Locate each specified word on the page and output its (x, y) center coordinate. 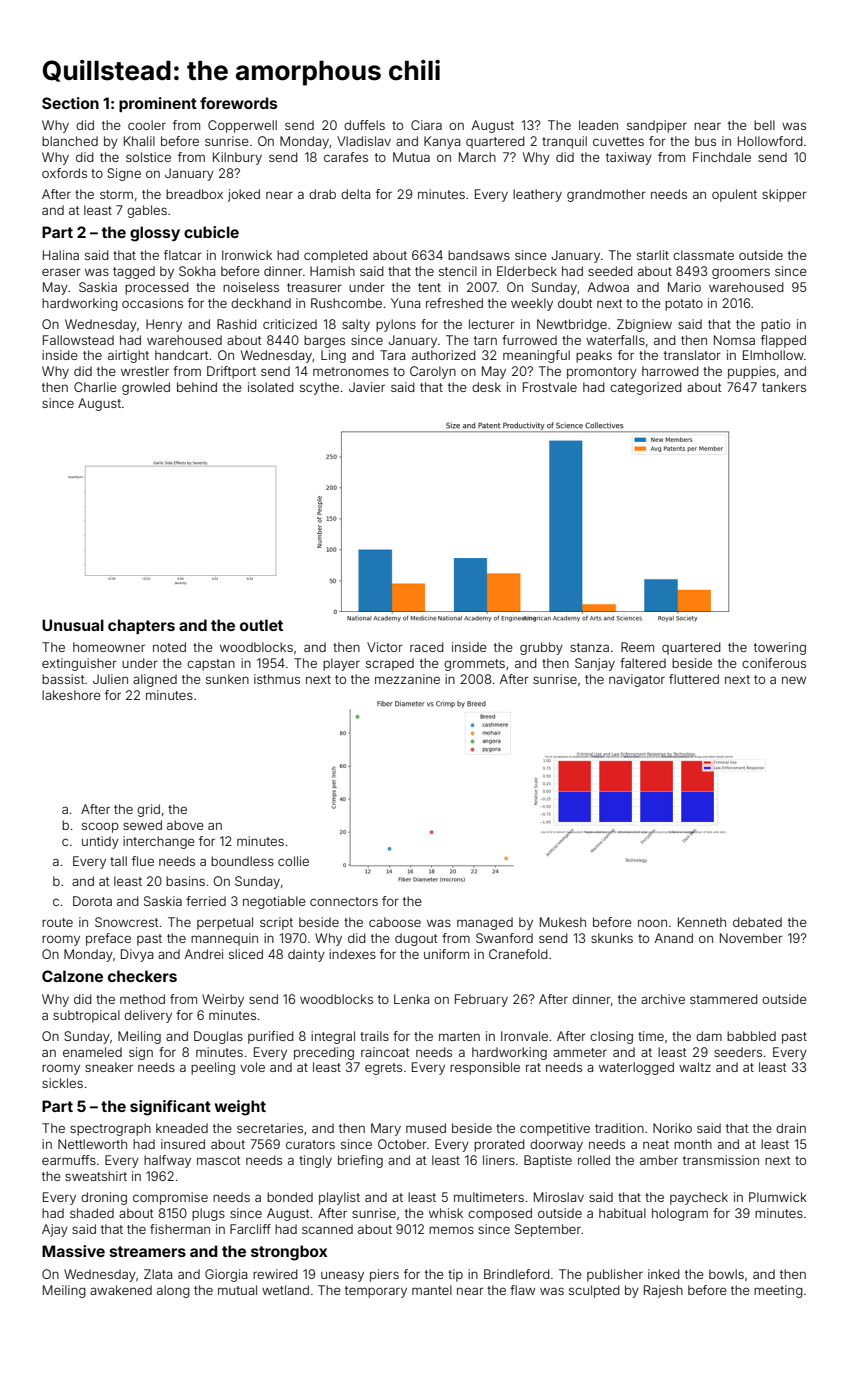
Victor (385, 647)
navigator (637, 680)
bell (764, 125)
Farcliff (250, 1229)
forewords (238, 103)
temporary (376, 1292)
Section (70, 103)
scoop (100, 827)
